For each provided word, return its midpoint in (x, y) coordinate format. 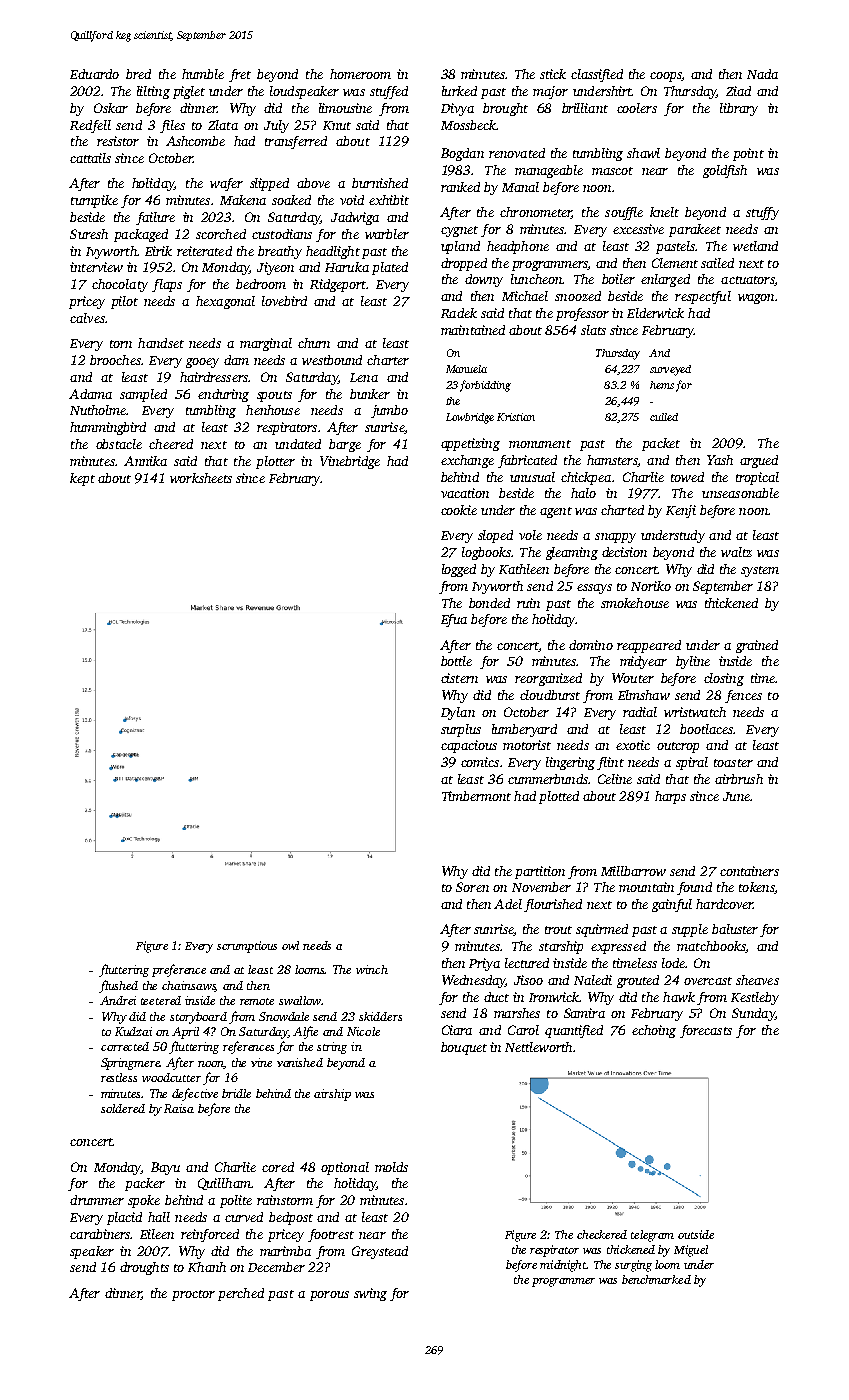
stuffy (762, 213)
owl (290, 945)
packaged (141, 235)
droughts (144, 1268)
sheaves (757, 980)
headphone (518, 247)
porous (329, 1296)
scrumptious (247, 947)
